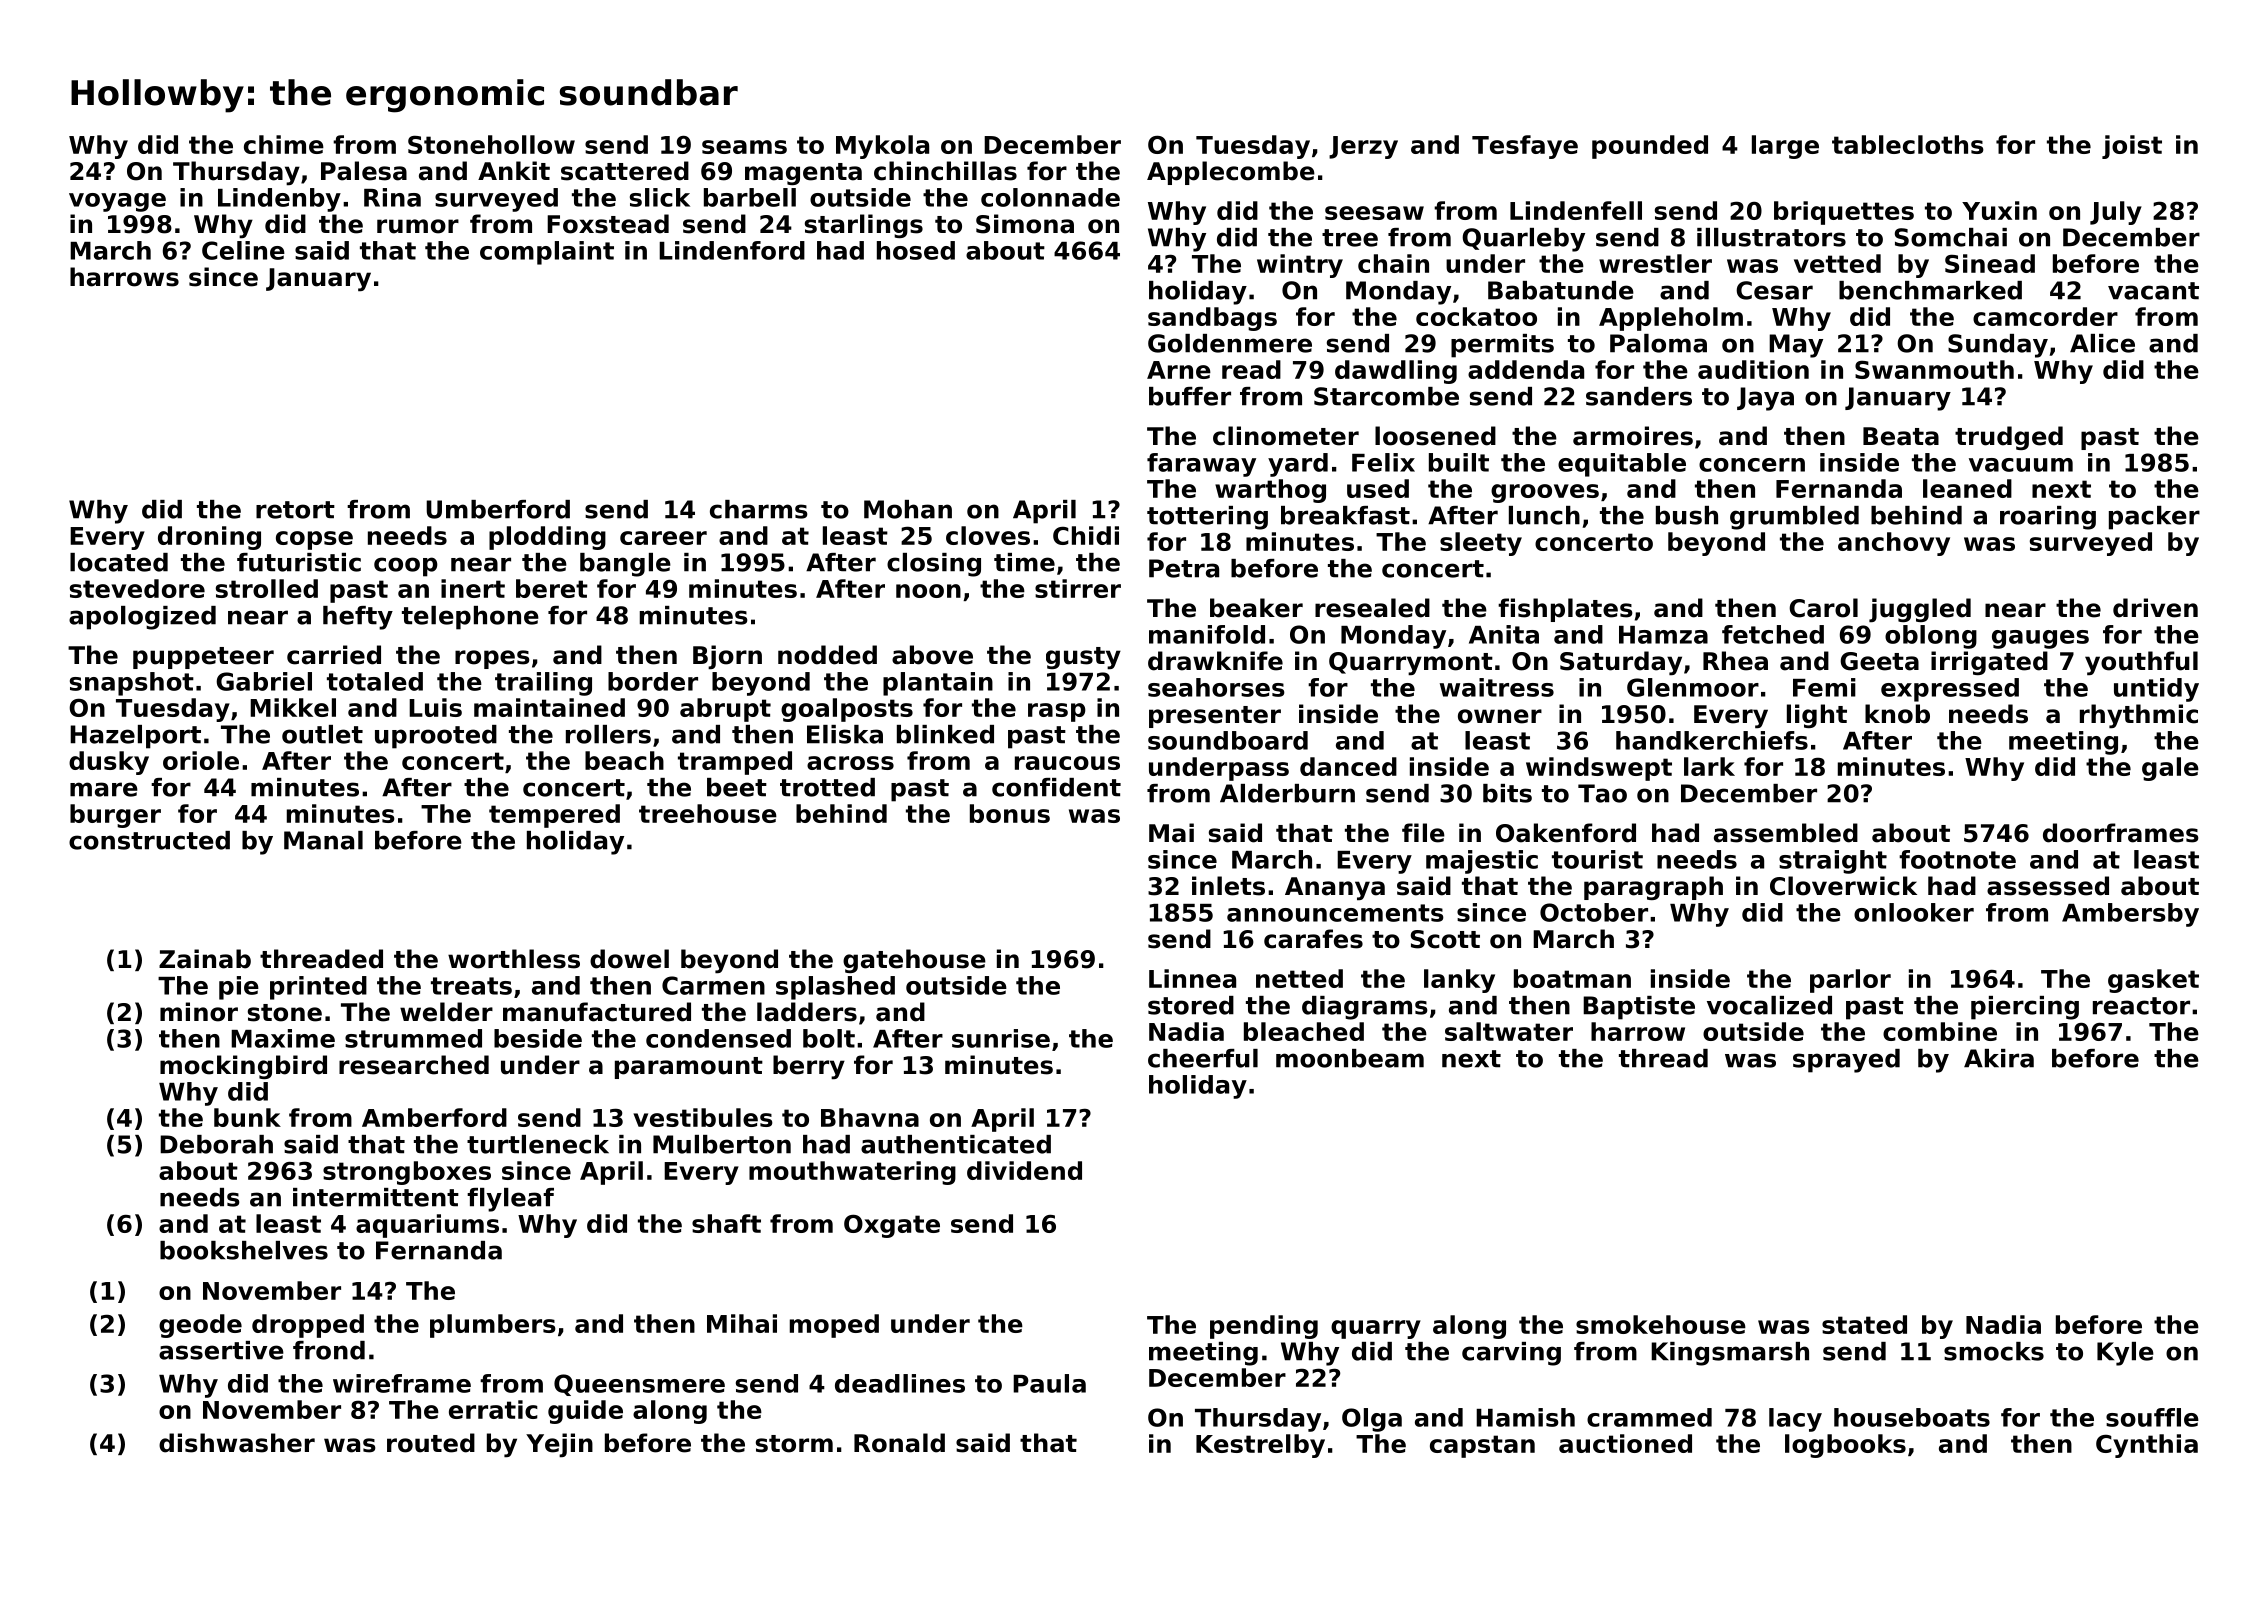 This image has width=2268, height=1604. What do you see at coordinates (279, 200) in the image?
I see `Lindenby` at bounding box center [279, 200].
